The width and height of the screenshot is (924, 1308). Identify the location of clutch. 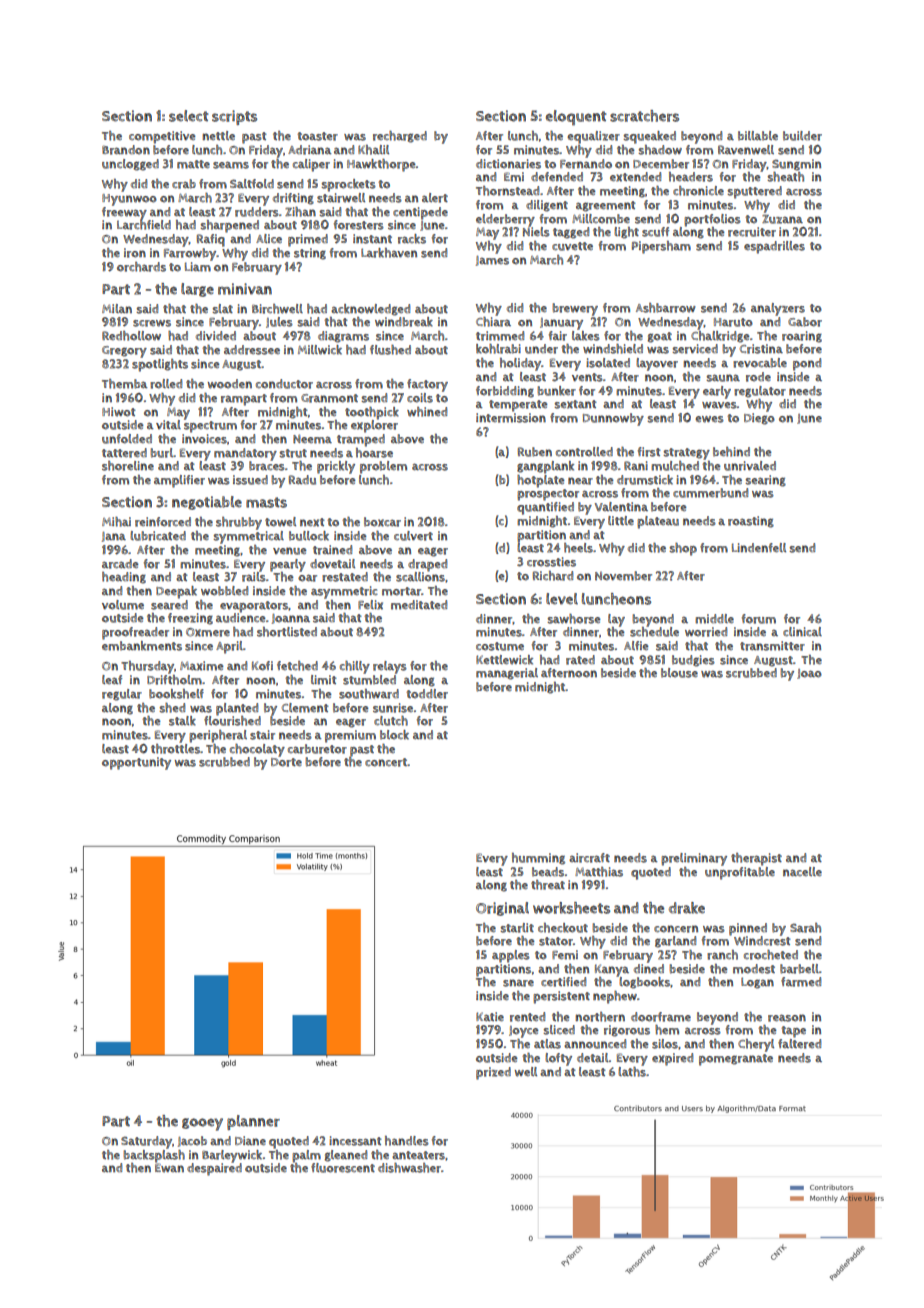
(391, 721).
